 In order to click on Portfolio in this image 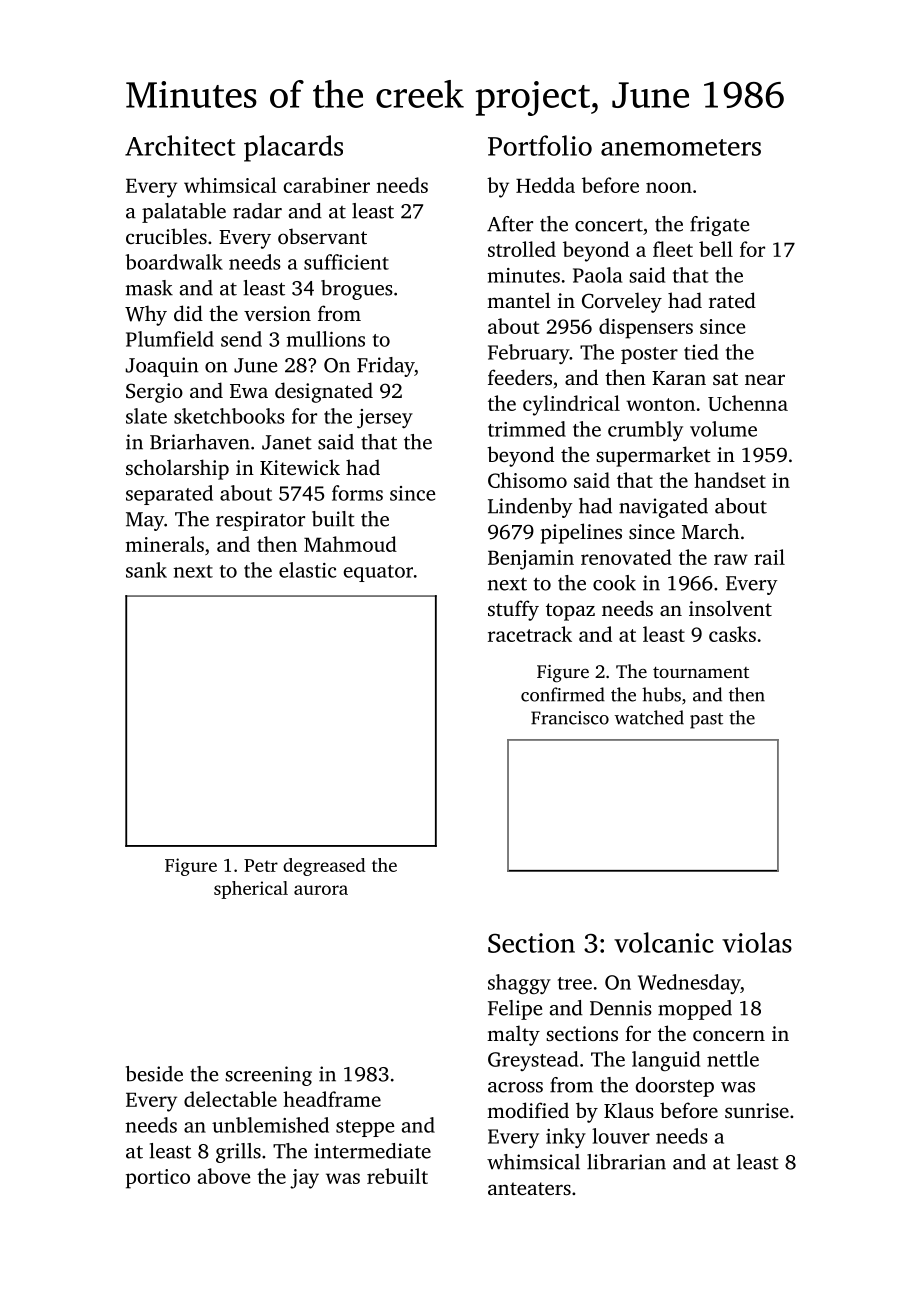, I will do `click(540, 145)`.
